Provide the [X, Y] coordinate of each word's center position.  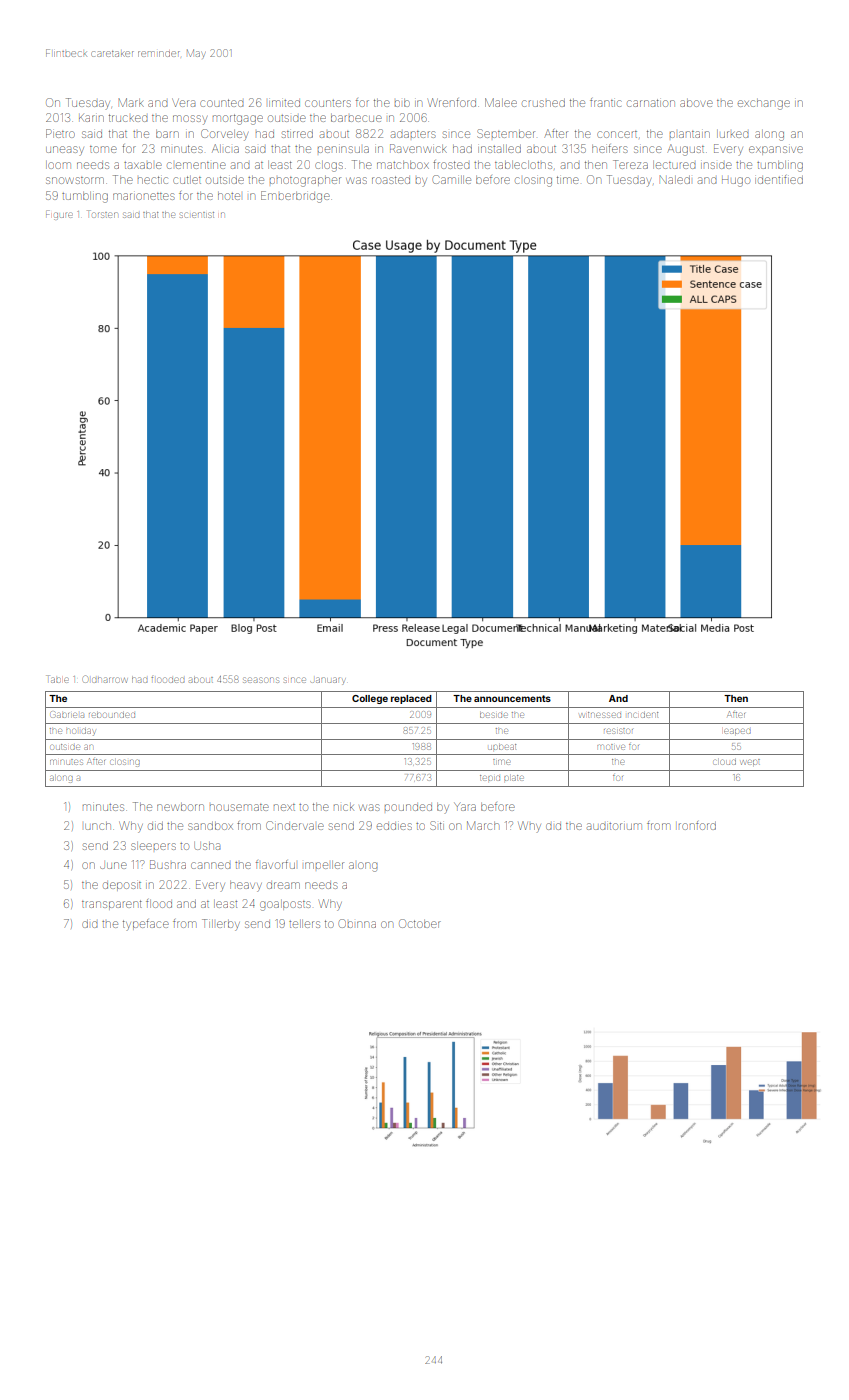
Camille [452, 179]
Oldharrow [105, 679]
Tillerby [221, 925]
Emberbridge [295, 197]
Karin [91, 118]
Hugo [736, 182]
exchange [764, 104]
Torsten [102, 214]
